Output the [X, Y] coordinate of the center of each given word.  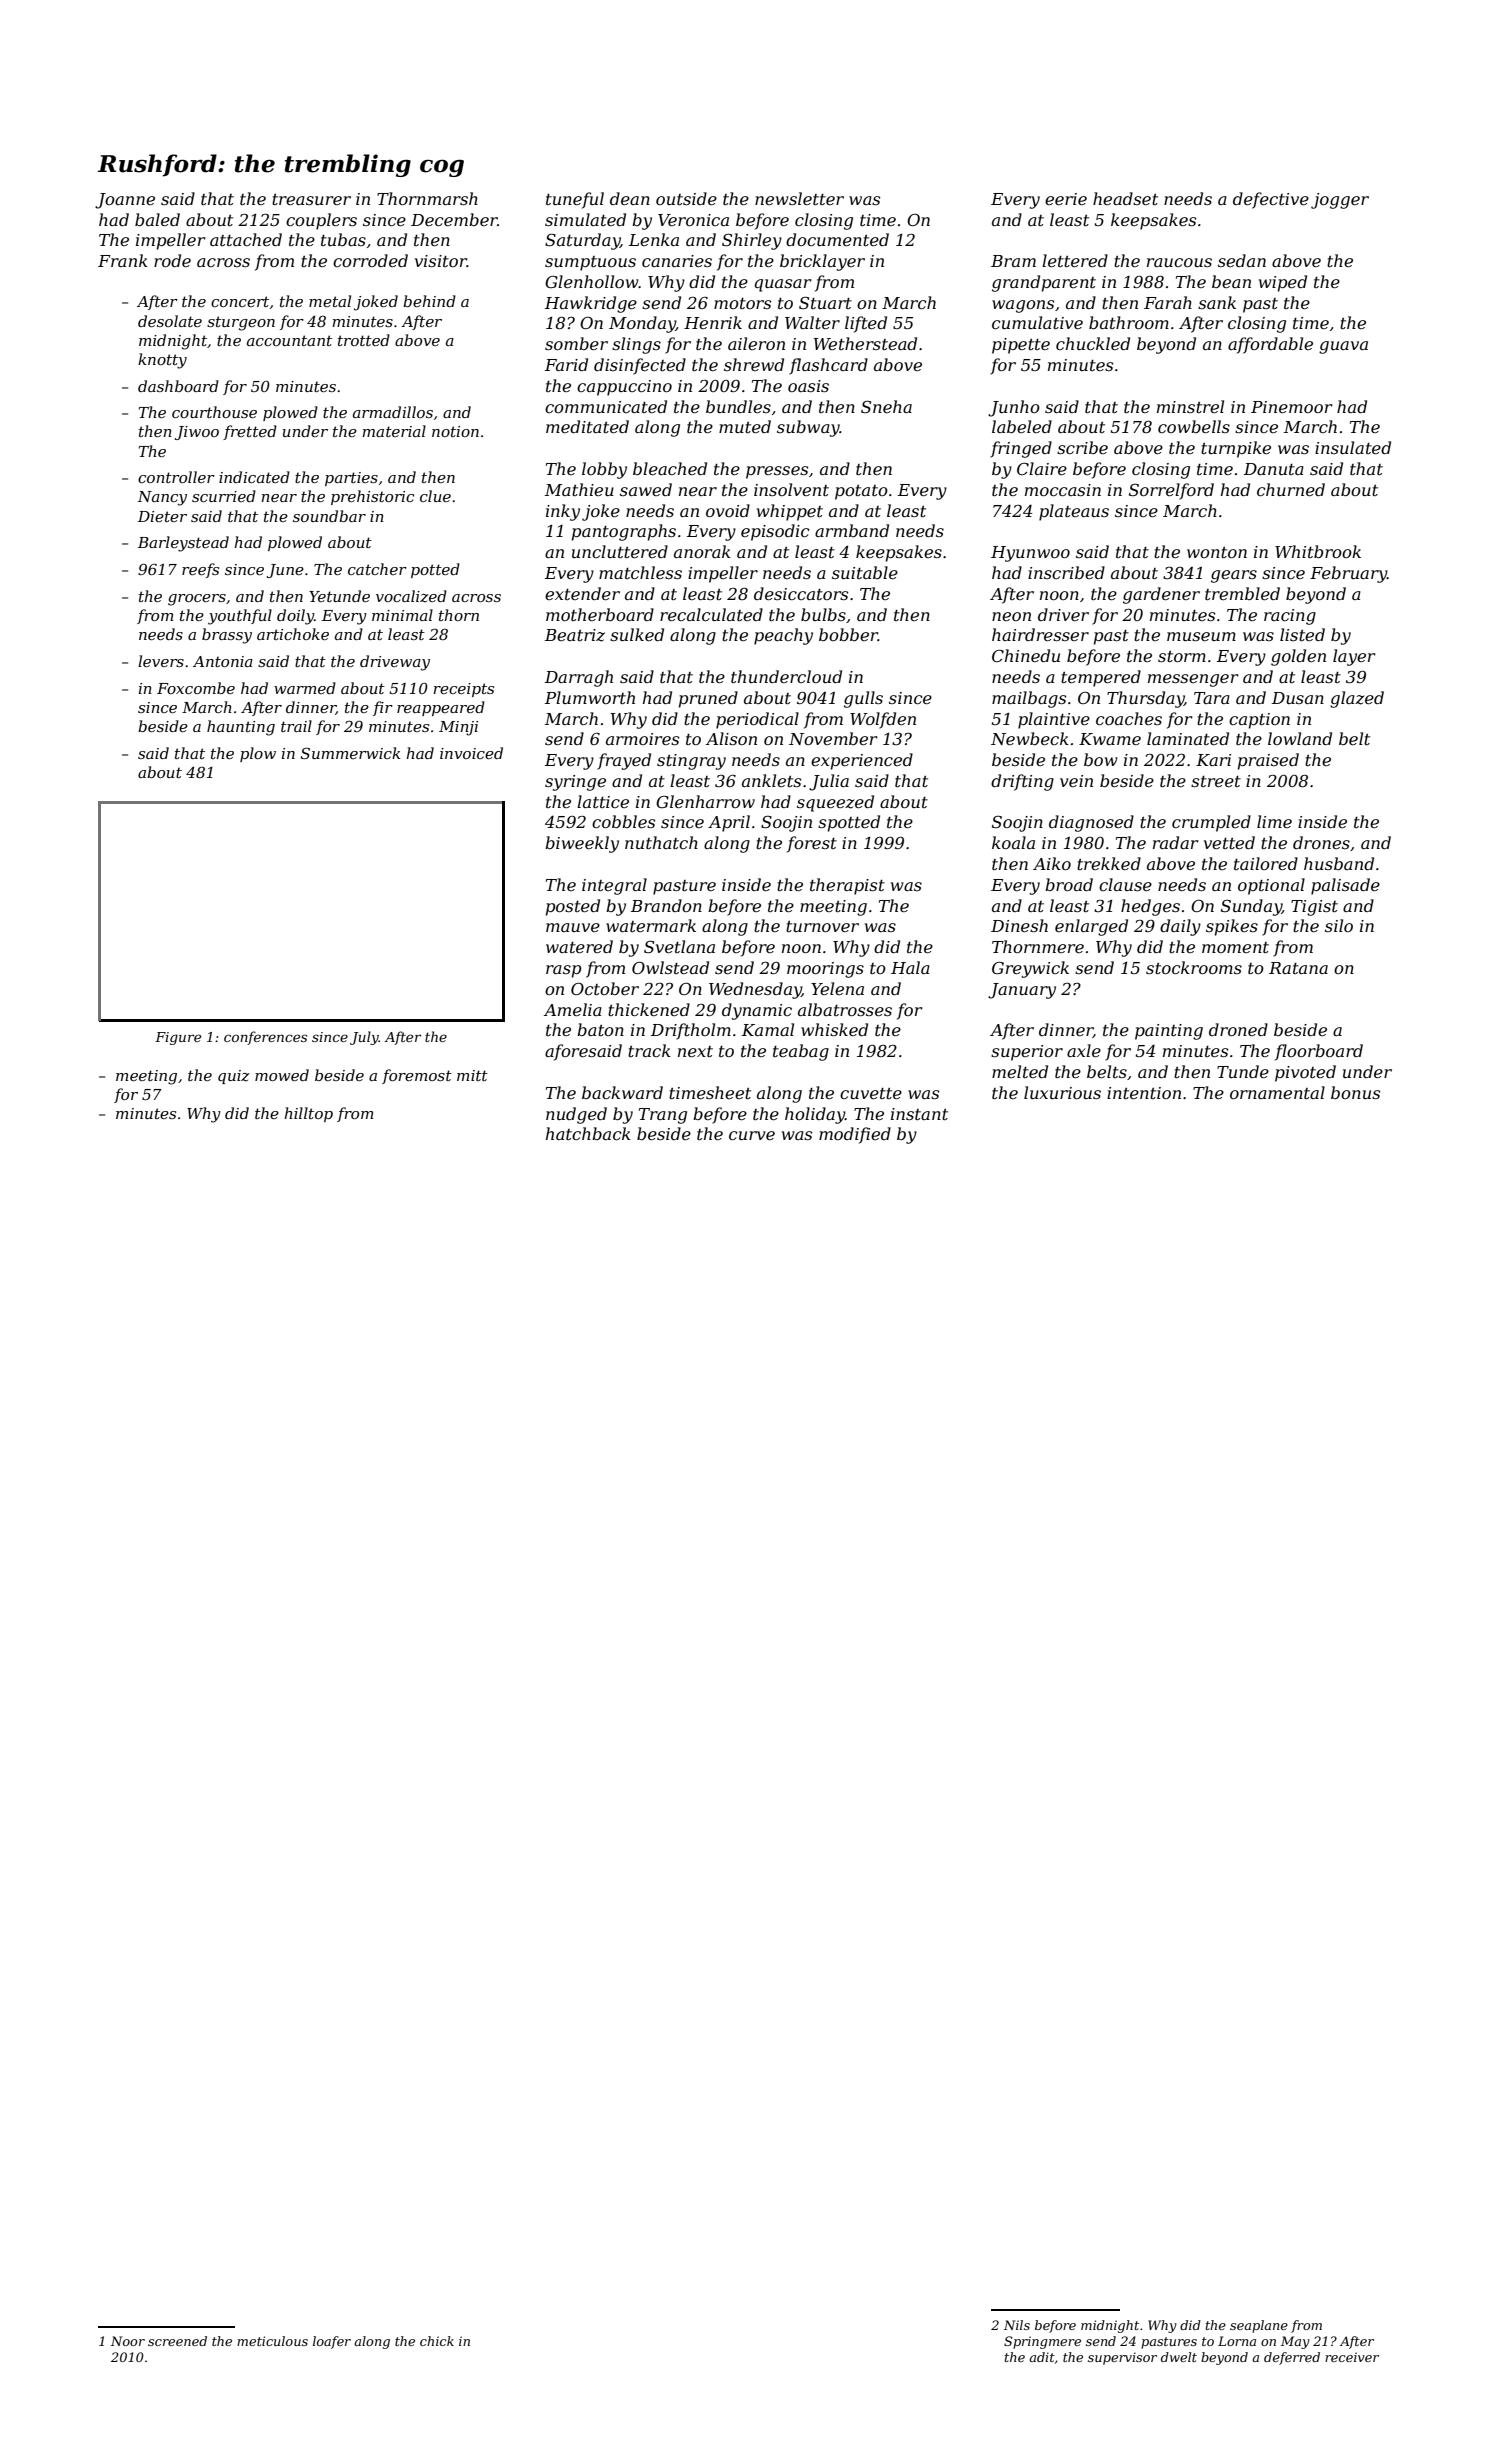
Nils [1017, 2325]
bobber [848, 634]
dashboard [178, 386]
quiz [234, 1077]
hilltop [308, 1114]
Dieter [162, 516]
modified [855, 1135]
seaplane [1259, 2326]
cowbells [1194, 426]
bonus [1355, 1092]
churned [1291, 489]
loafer [332, 2342]
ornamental [1277, 1092]
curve [752, 1135]
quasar [783, 285]
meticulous [272, 2341]
